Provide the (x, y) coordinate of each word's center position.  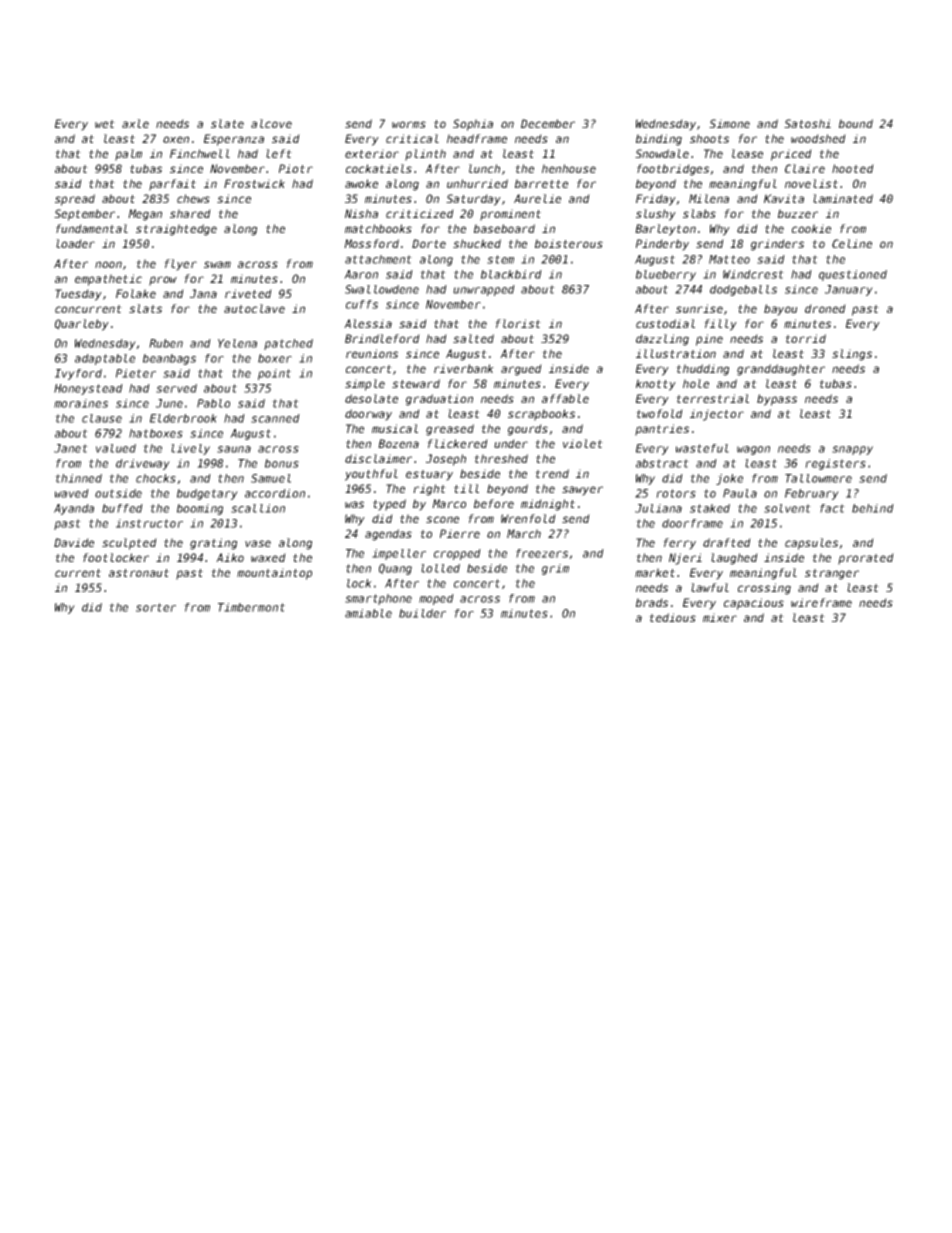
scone (442, 519)
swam (217, 264)
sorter (156, 607)
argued (521, 370)
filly (720, 325)
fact (832, 508)
